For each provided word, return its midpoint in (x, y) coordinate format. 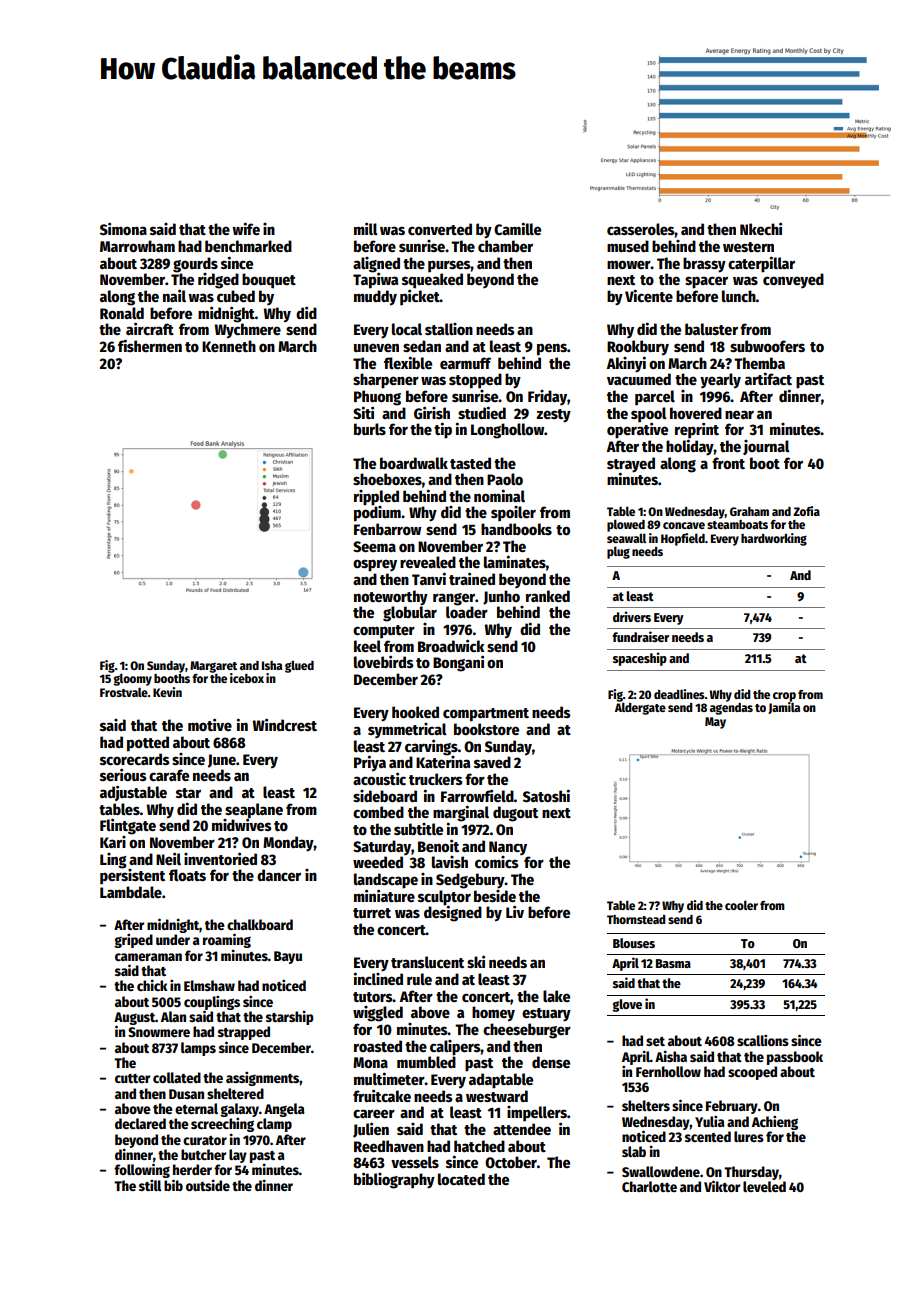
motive (210, 724)
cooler (741, 905)
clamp (274, 1125)
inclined (378, 978)
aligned (376, 264)
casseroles (641, 229)
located (461, 1179)
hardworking (774, 539)
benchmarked (248, 246)
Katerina (443, 762)
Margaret (213, 667)
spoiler (513, 514)
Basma (673, 963)
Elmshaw (209, 985)
